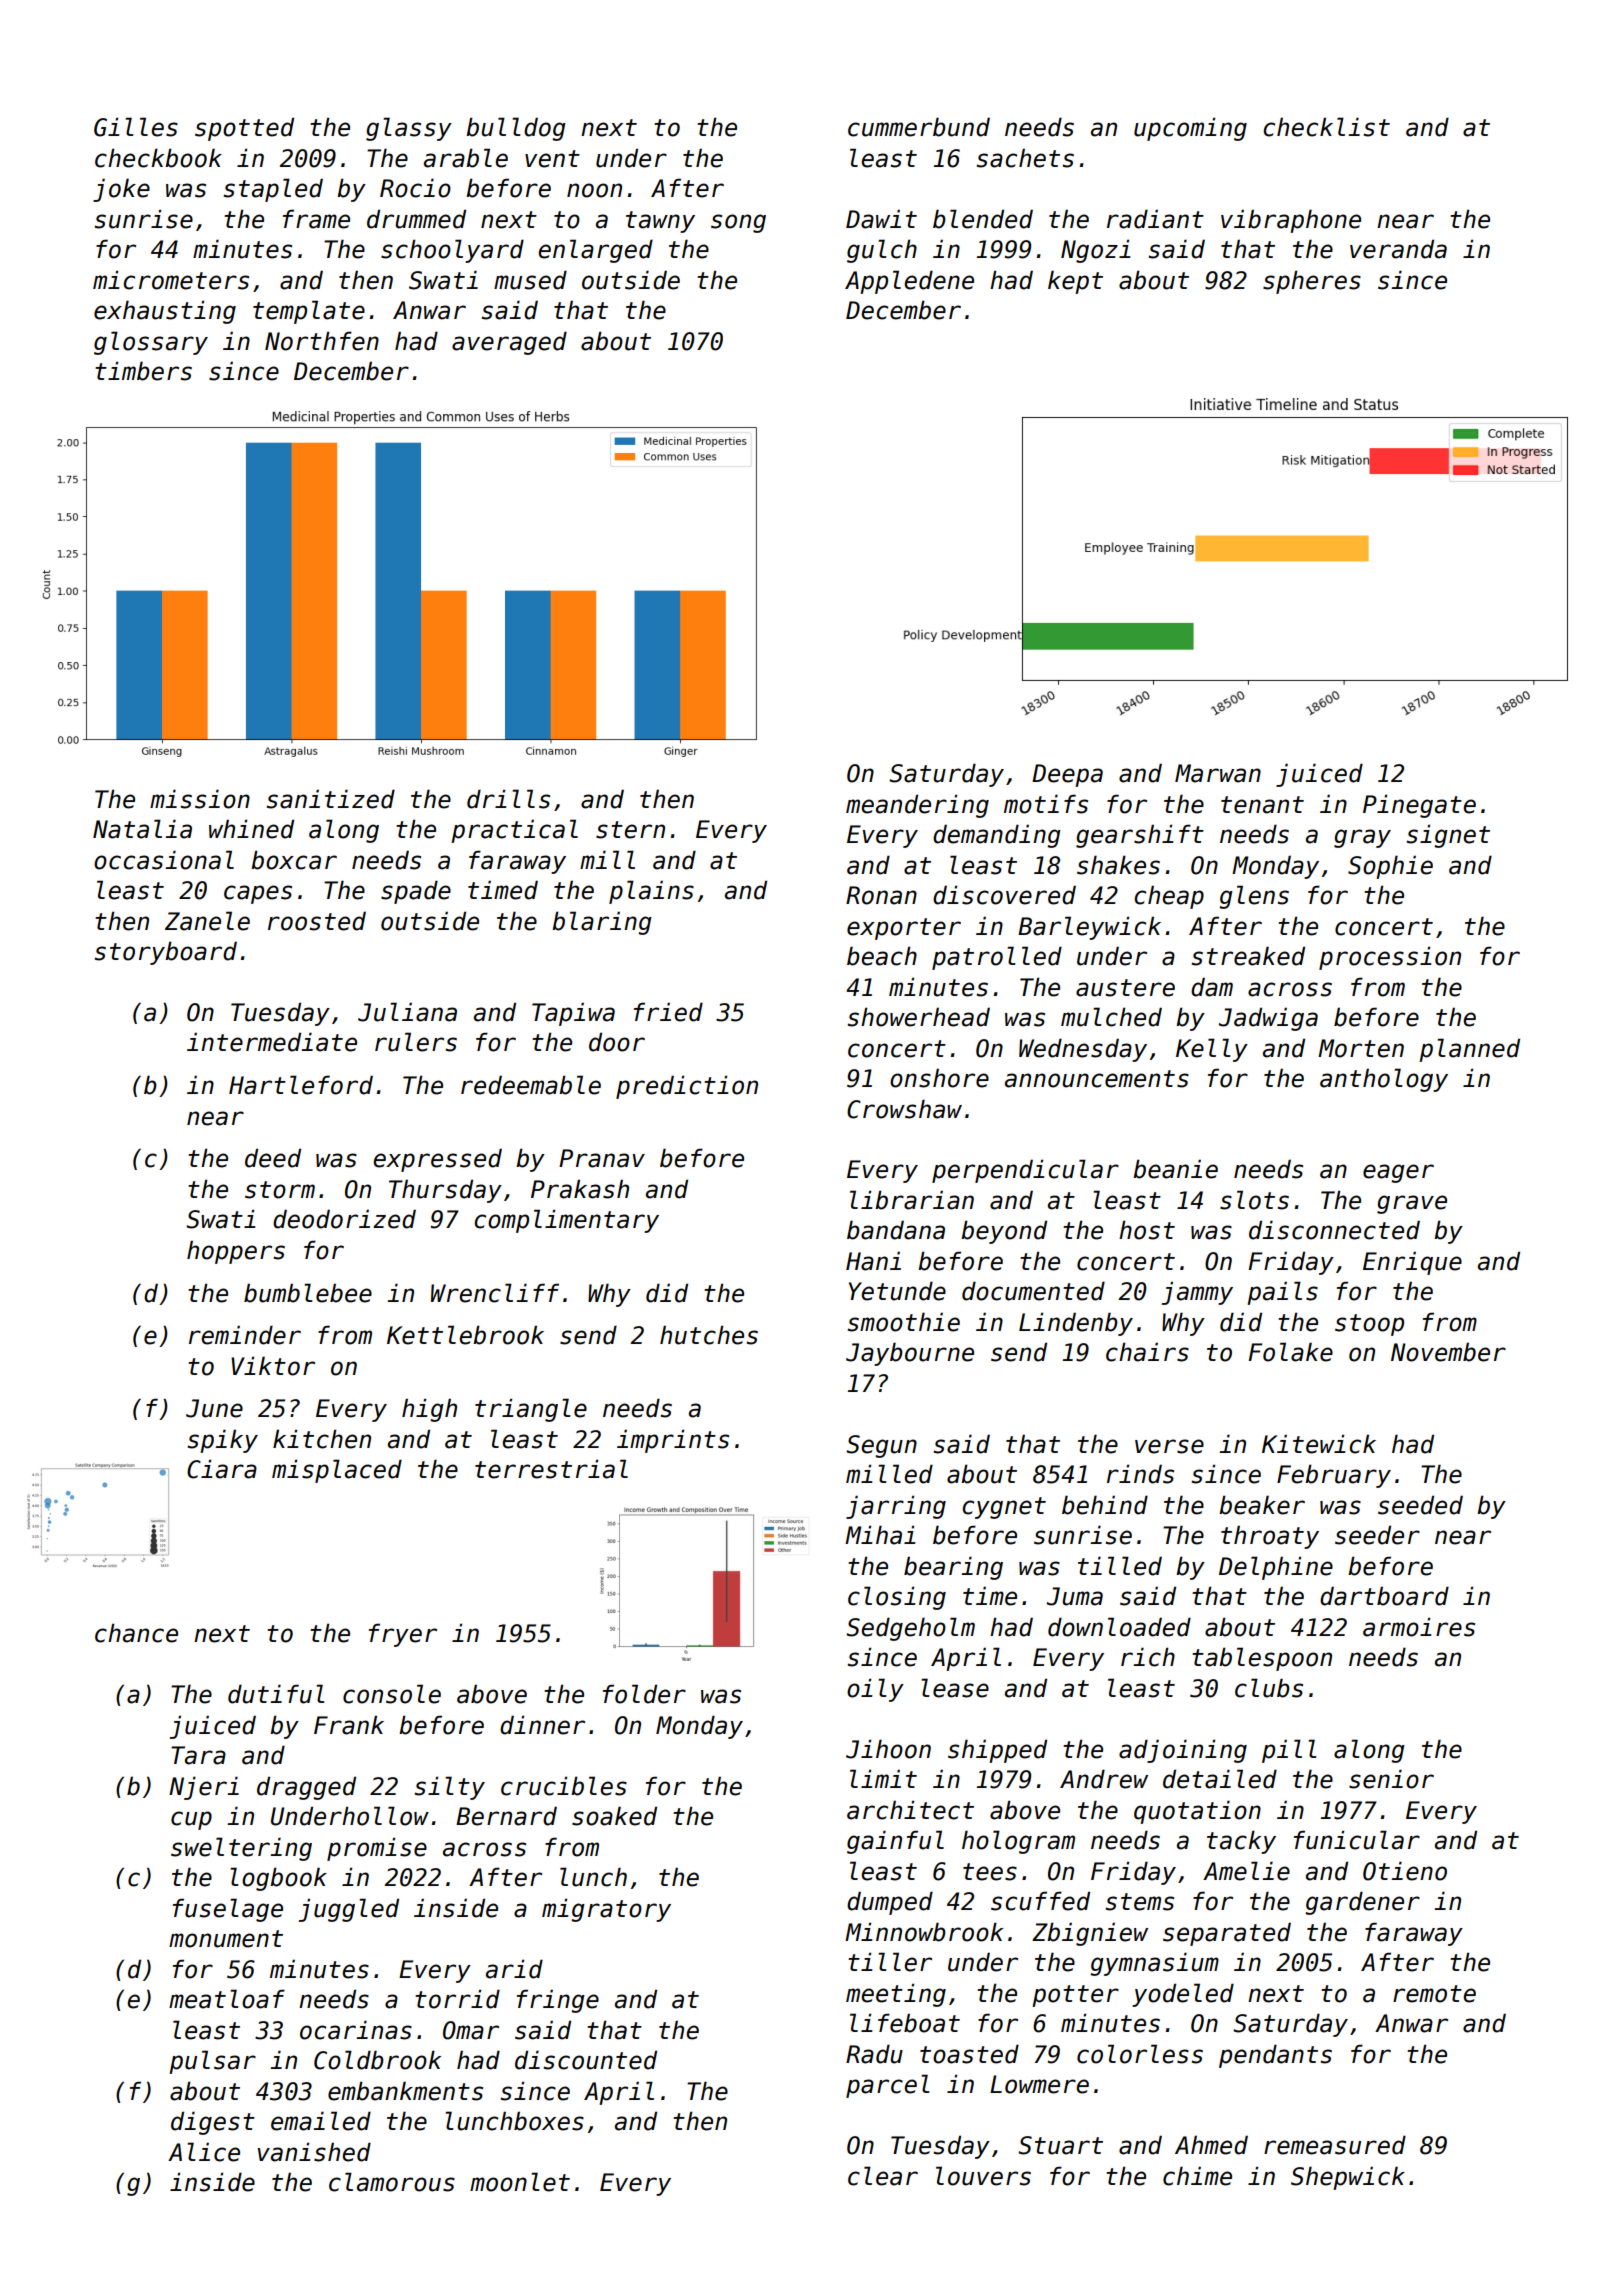 Image resolution: width=1620 pixels, height=2292 pixels. Describe the element at coordinates (738, 223) in the document. I see `song` at that location.
